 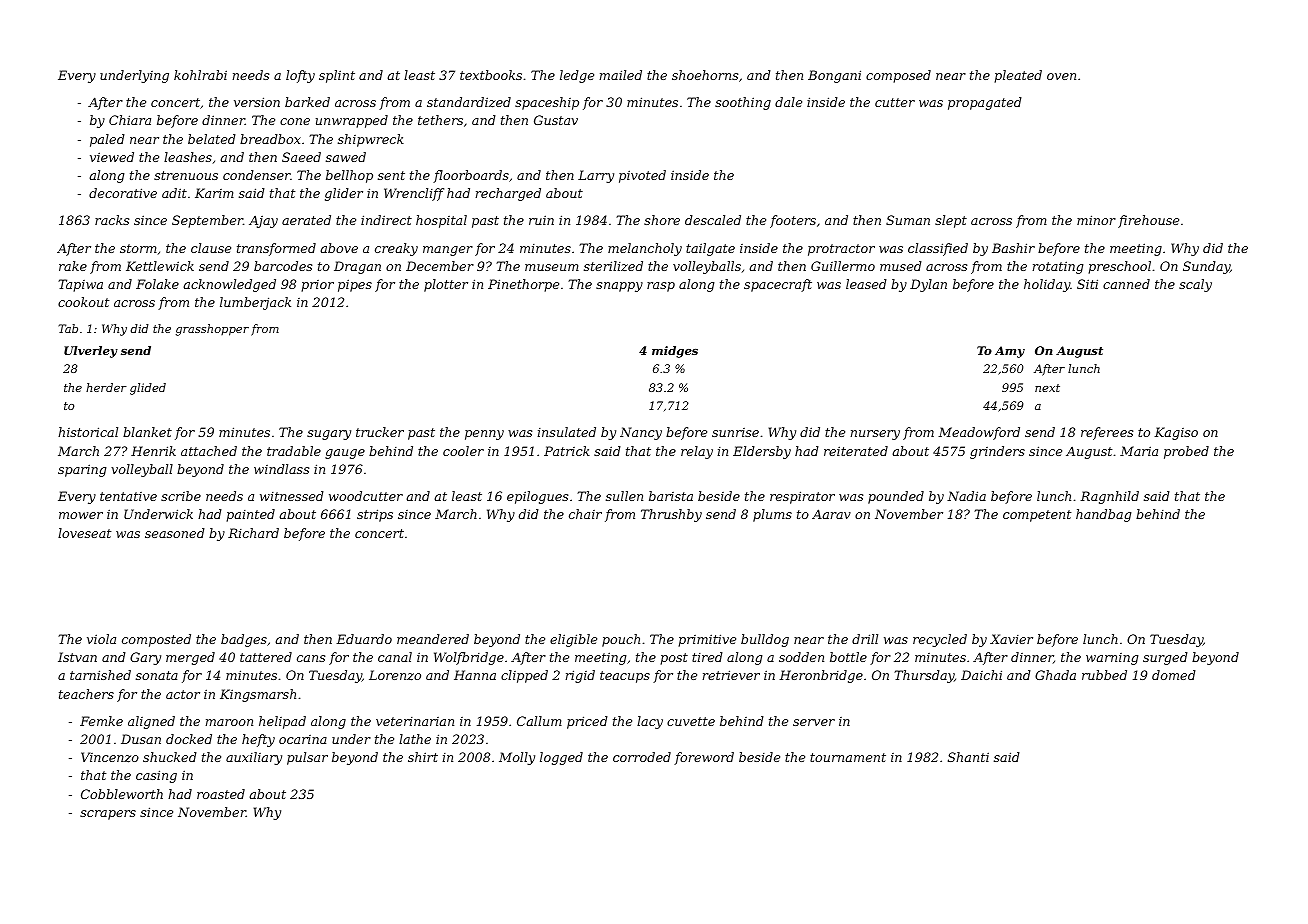 What do you see at coordinates (469, 102) in the screenshot?
I see `standardized` at bounding box center [469, 102].
